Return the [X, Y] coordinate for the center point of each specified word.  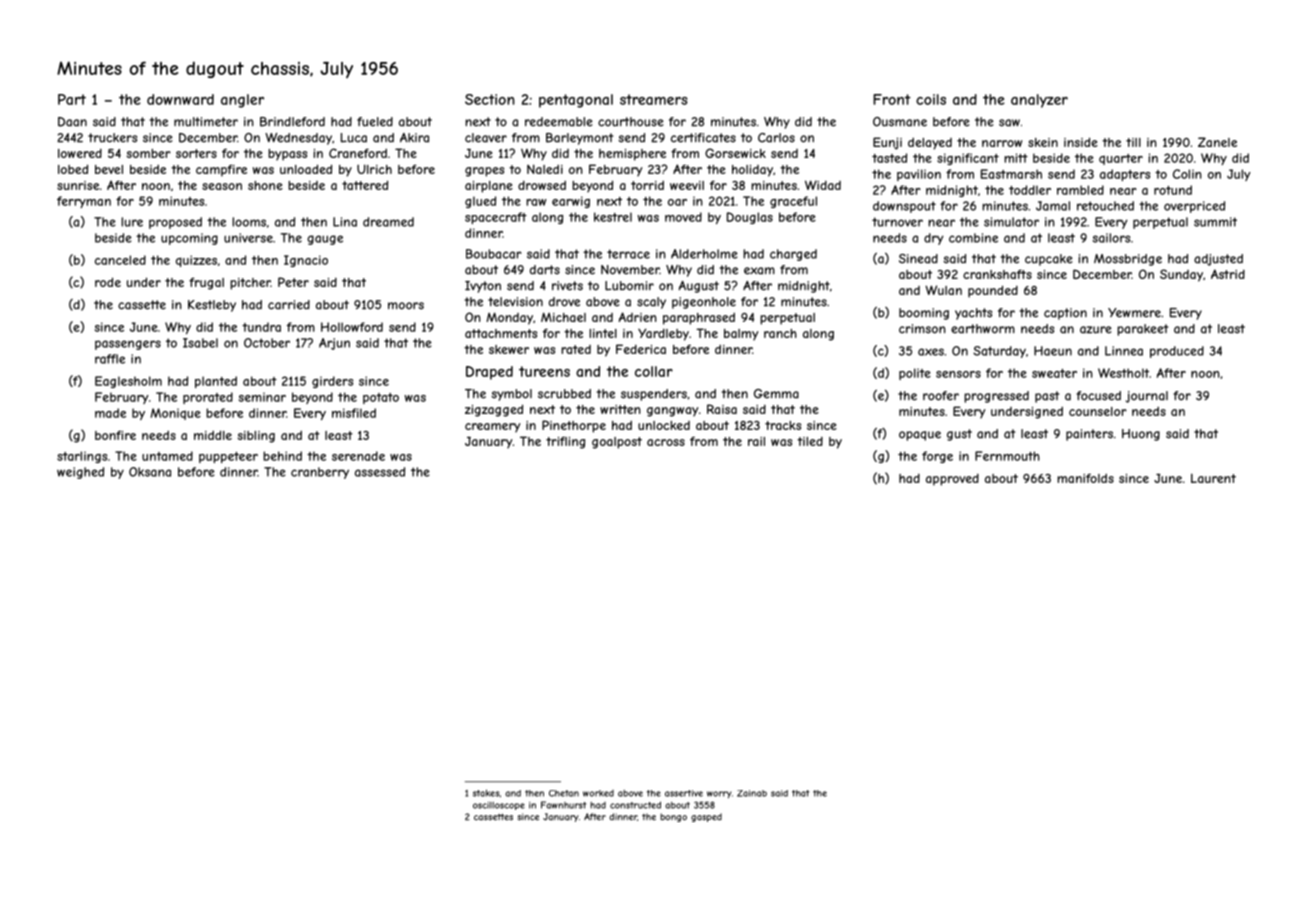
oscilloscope [499, 806]
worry [719, 794]
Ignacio [306, 261]
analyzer [1039, 101]
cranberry [320, 473]
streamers [654, 99]
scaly [651, 303]
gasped [706, 817]
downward [180, 99]
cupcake [1049, 260]
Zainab [752, 793]
